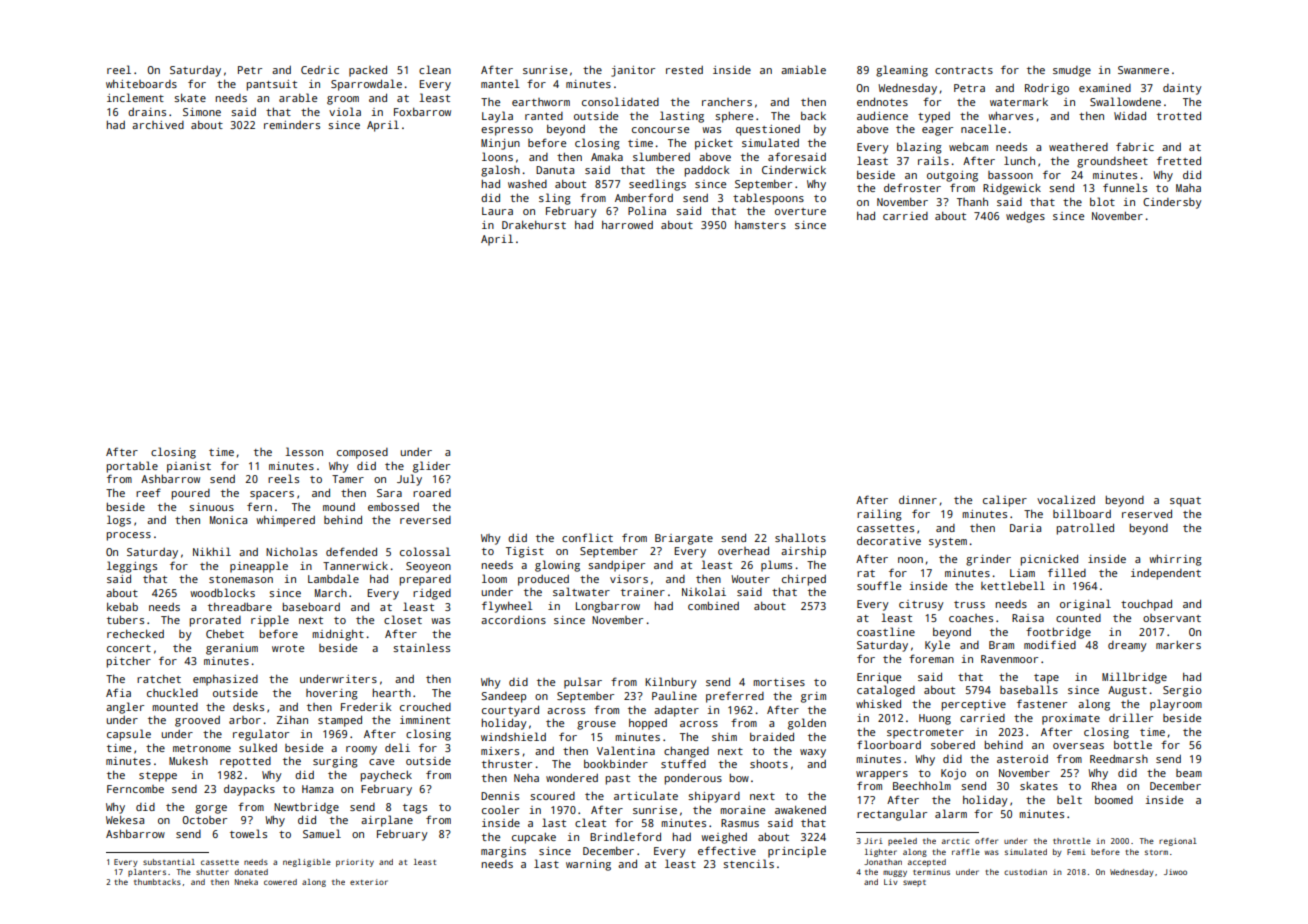 The height and width of the image is (924, 1308). I want to click on planters, so click(147, 873).
